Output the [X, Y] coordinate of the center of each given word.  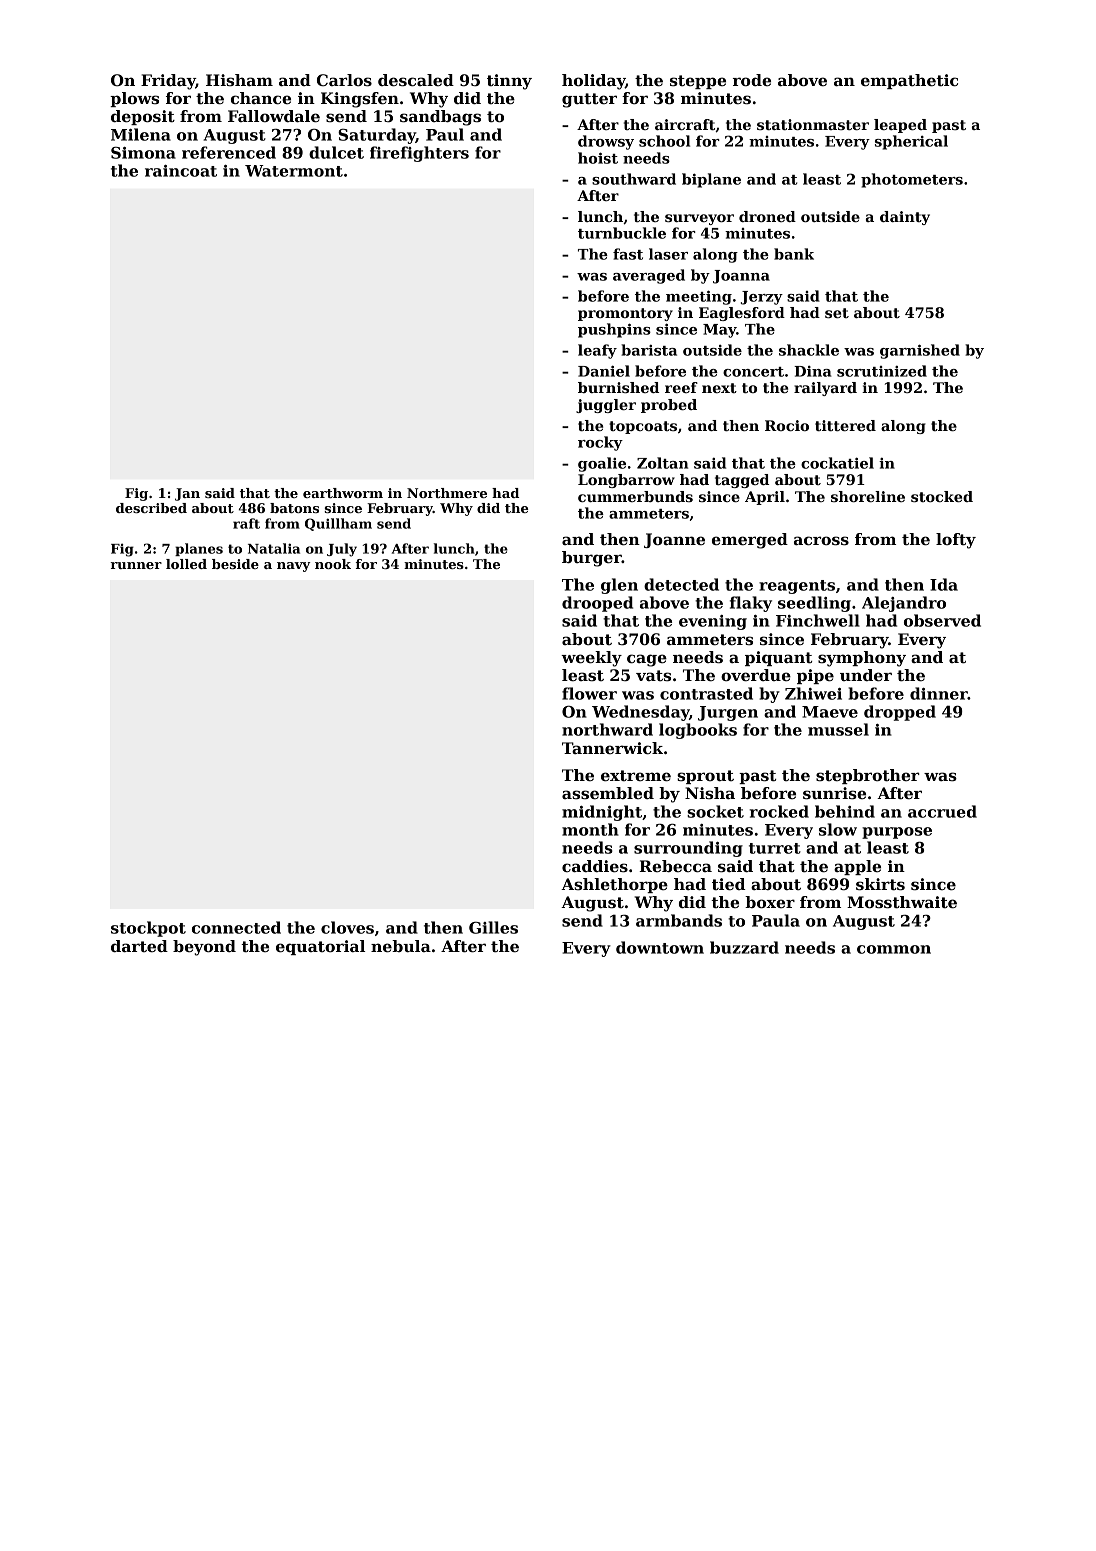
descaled [416, 80]
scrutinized [882, 371]
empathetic [909, 81]
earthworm [343, 493]
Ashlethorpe [614, 885]
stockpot [148, 929]
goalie [602, 464]
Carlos [344, 80]
